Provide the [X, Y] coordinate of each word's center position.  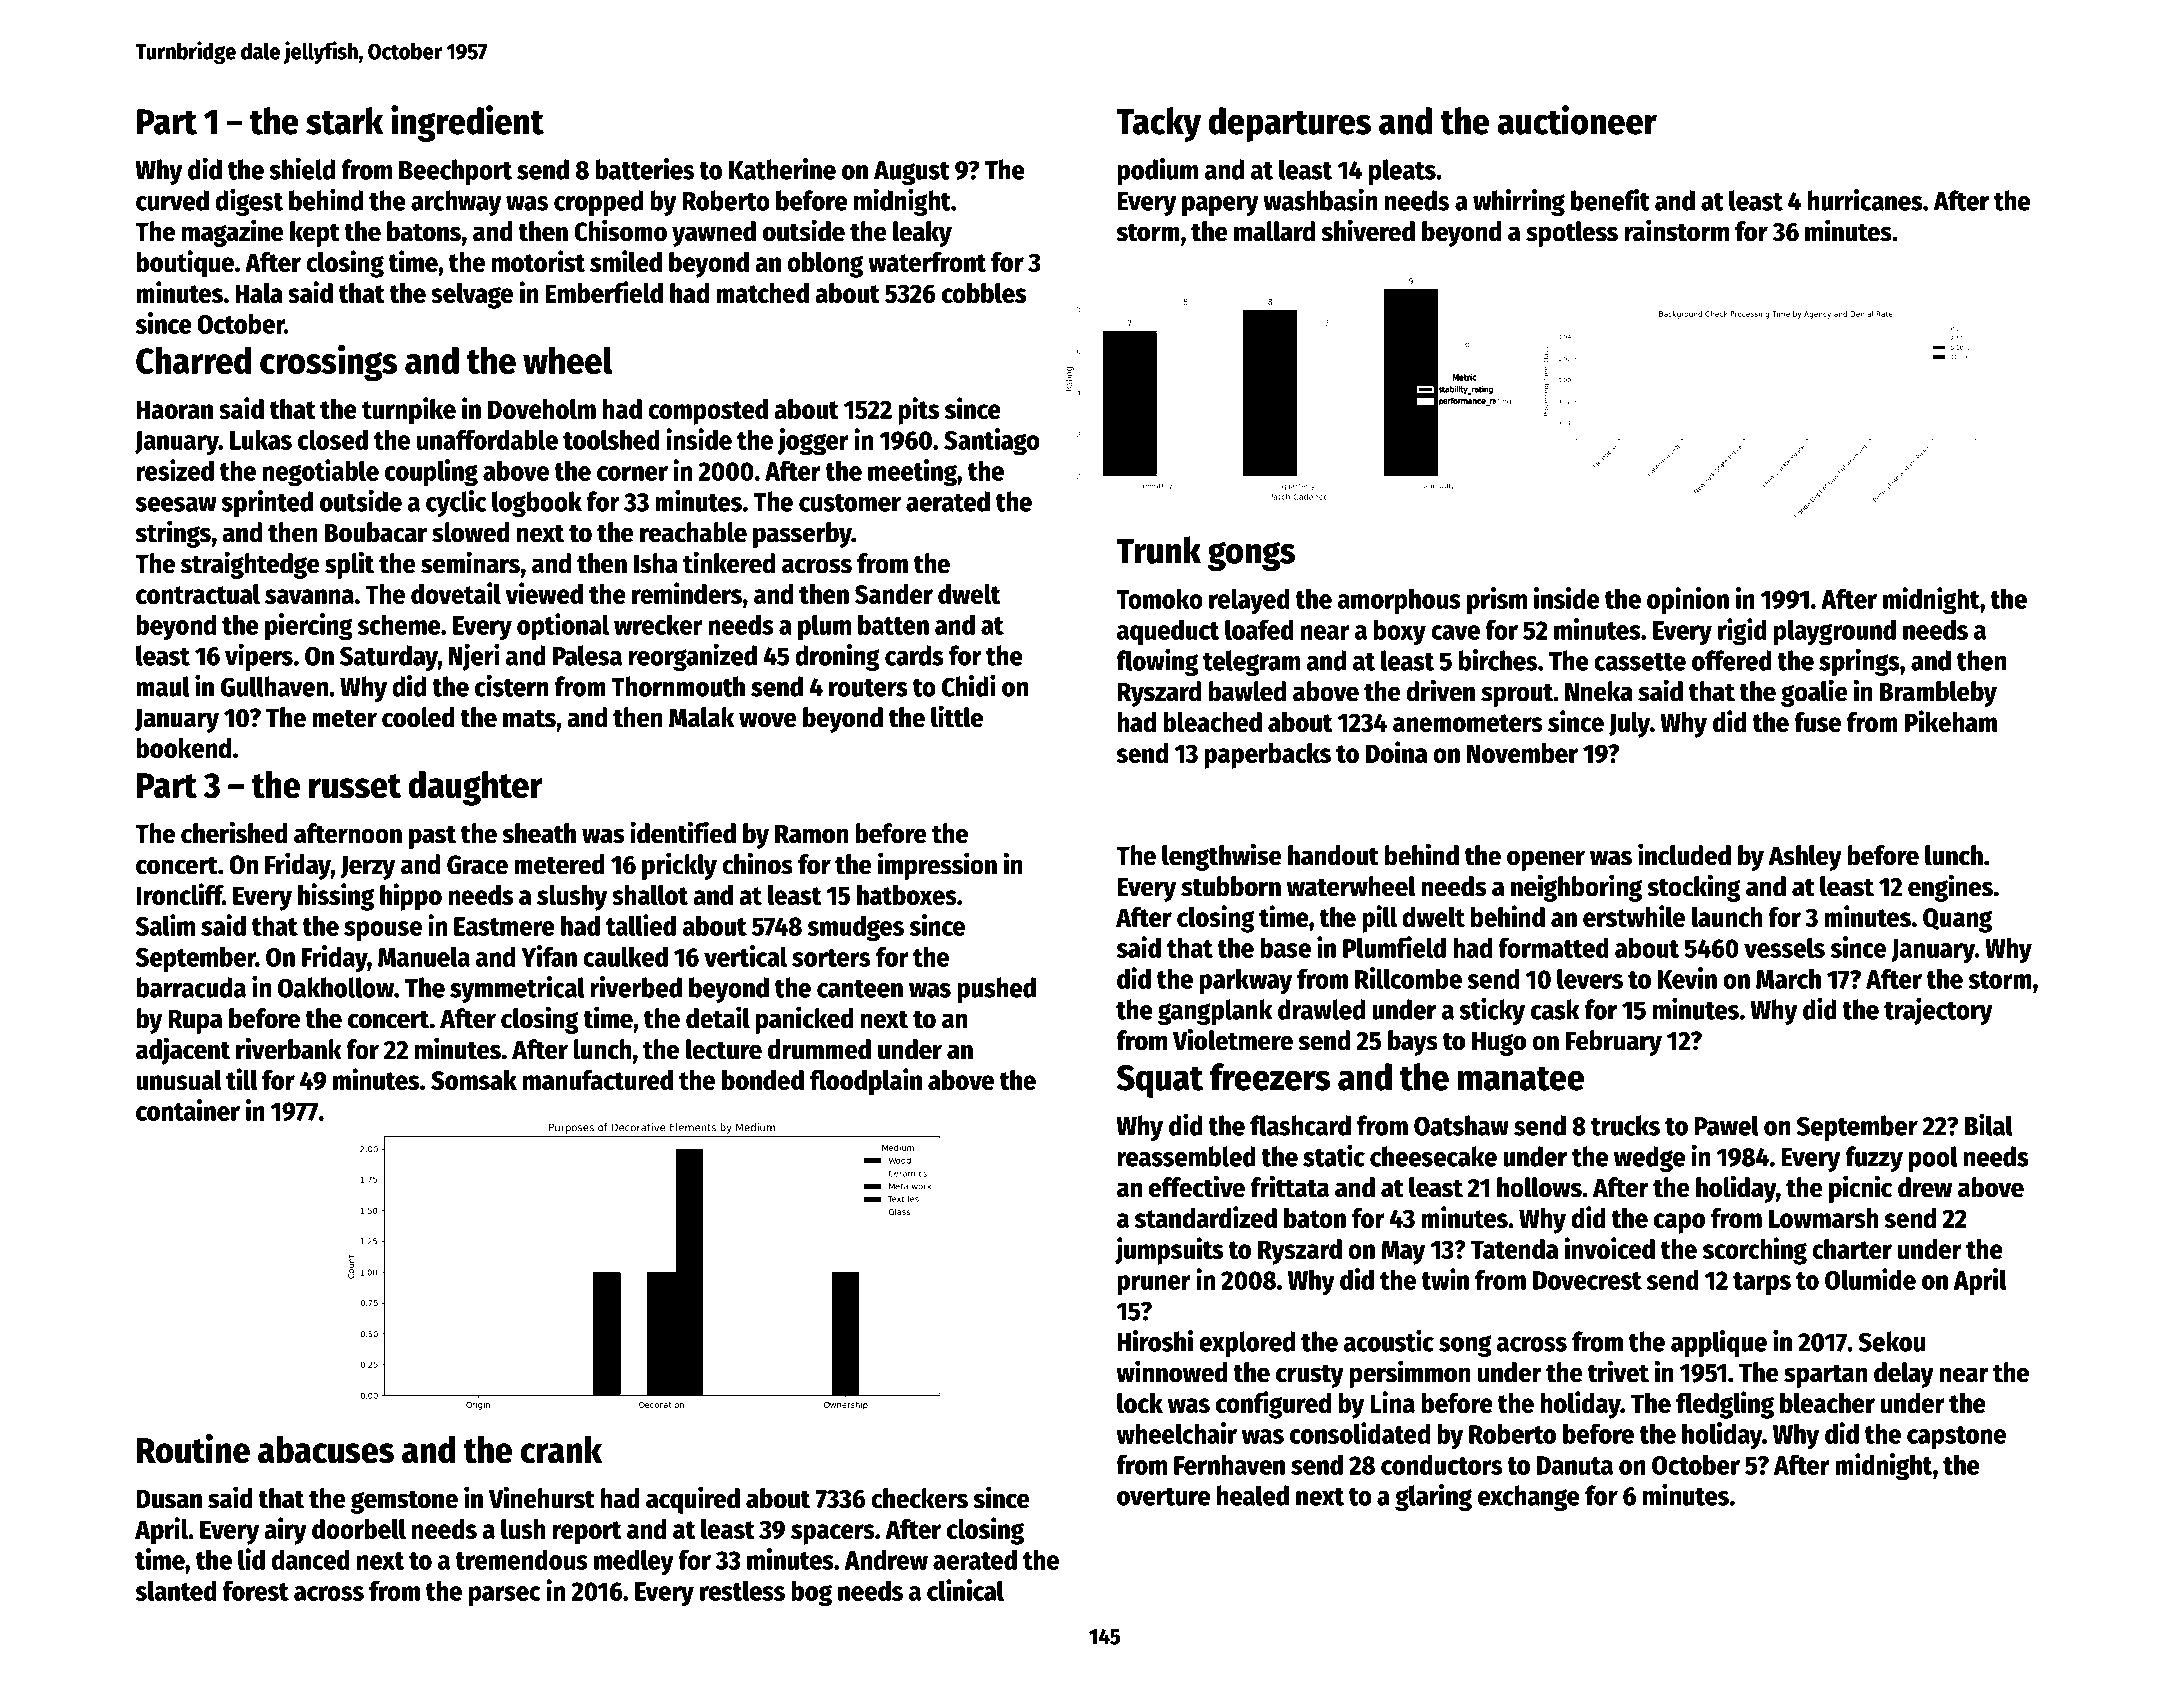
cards [914, 655]
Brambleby [1938, 694]
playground [1835, 632]
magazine [233, 233]
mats [529, 718]
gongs [1251, 556]
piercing [309, 627]
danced [310, 1559]
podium [1157, 171]
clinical [965, 1590]
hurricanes [1865, 200]
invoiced [1610, 1248]
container [188, 1110]
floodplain [866, 1082]
